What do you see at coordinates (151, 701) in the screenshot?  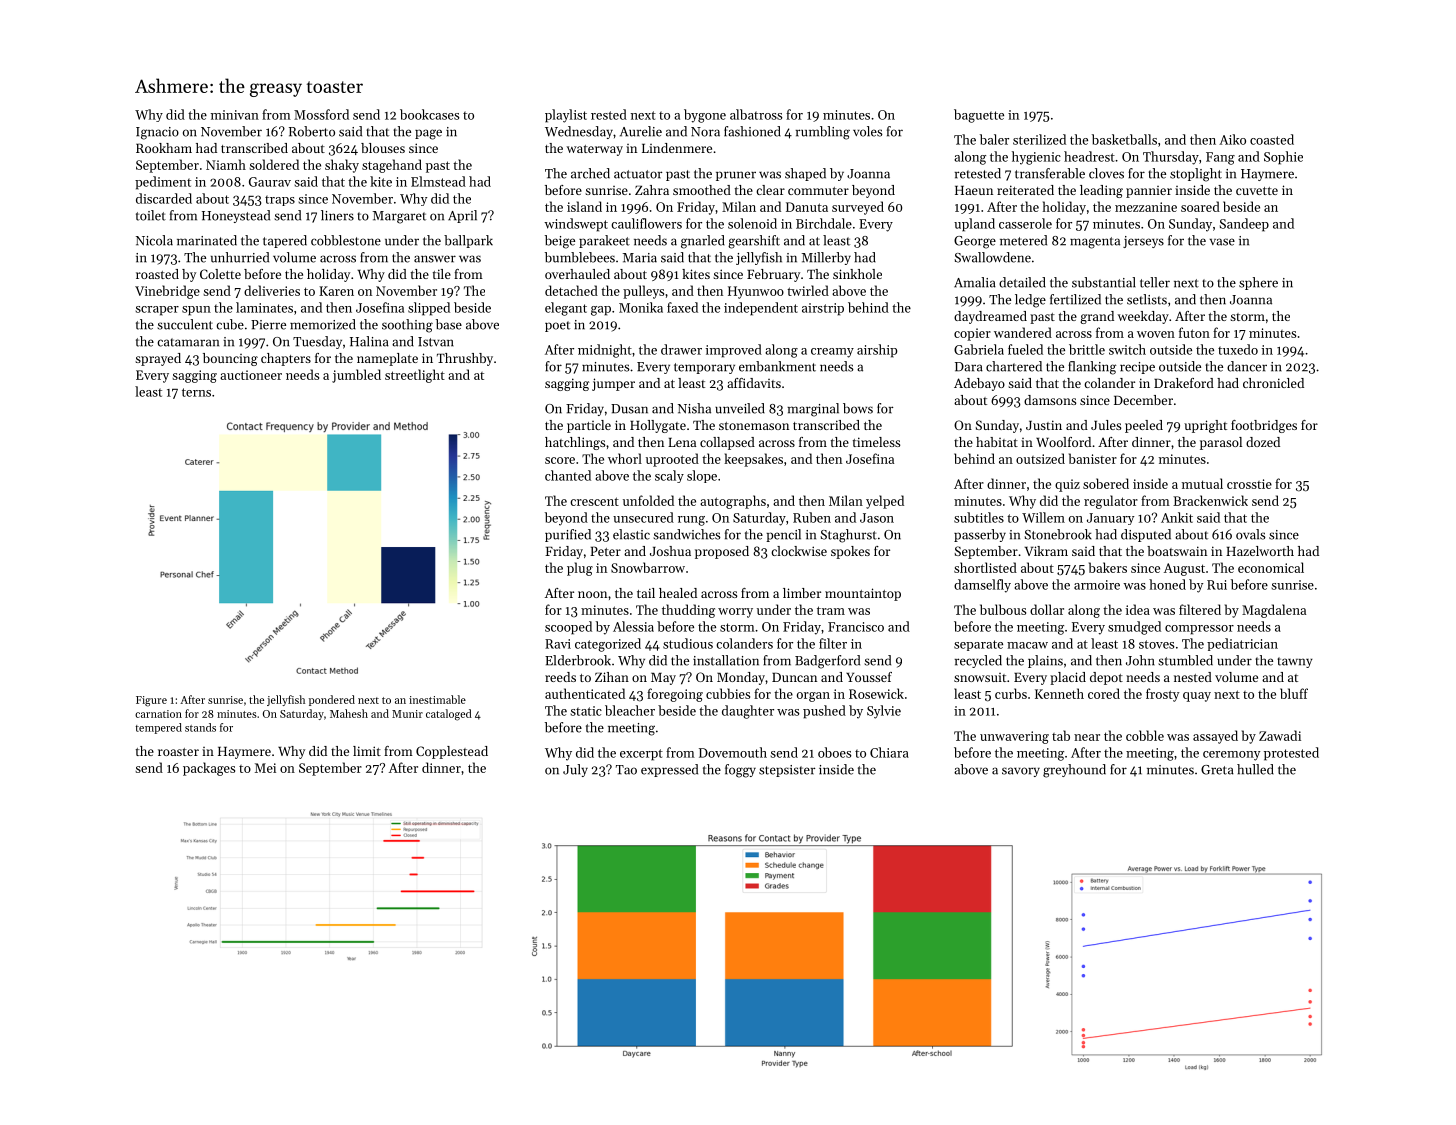 I see `Figure` at bounding box center [151, 701].
